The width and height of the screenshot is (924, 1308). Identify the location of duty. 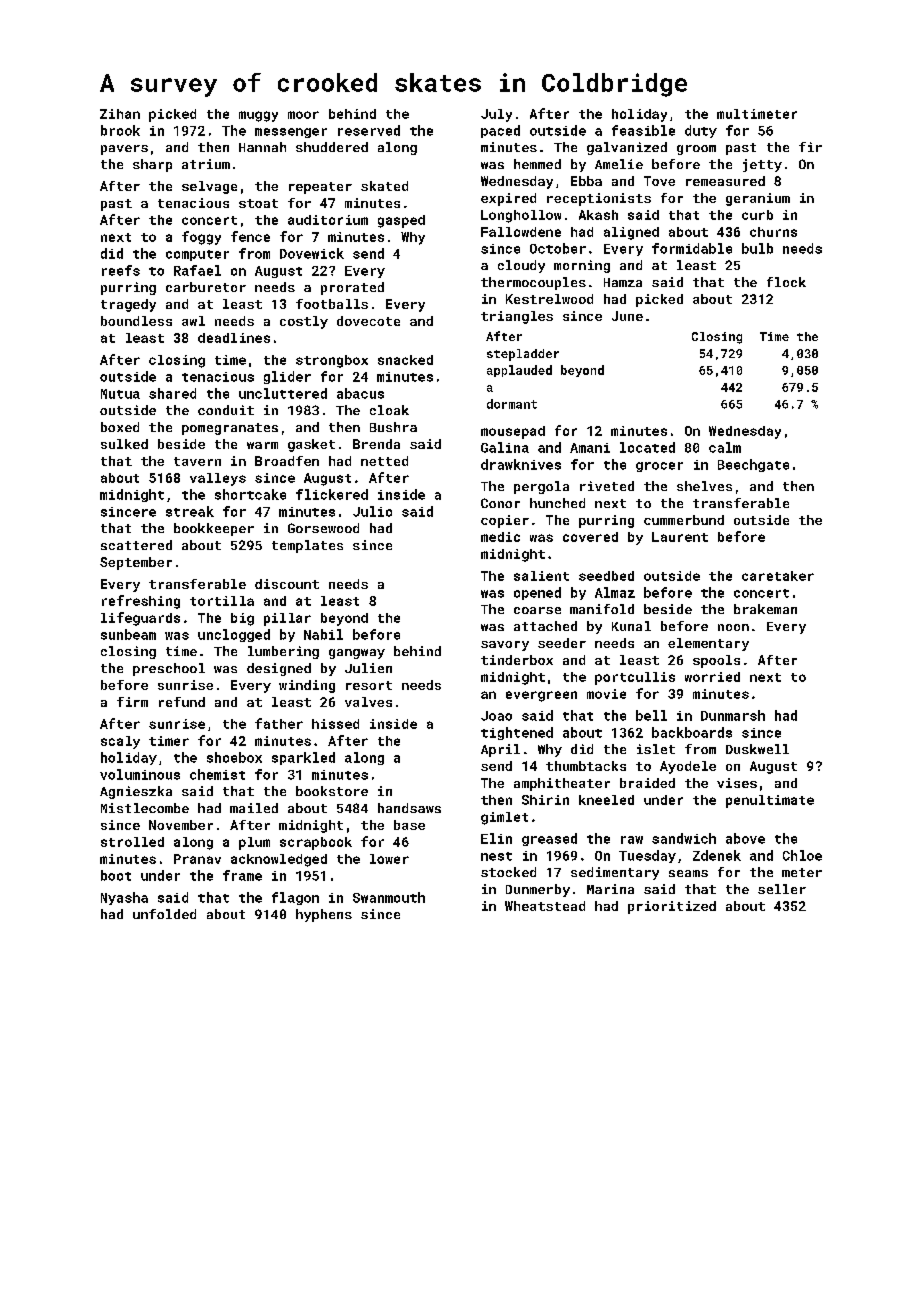
(701, 131).
